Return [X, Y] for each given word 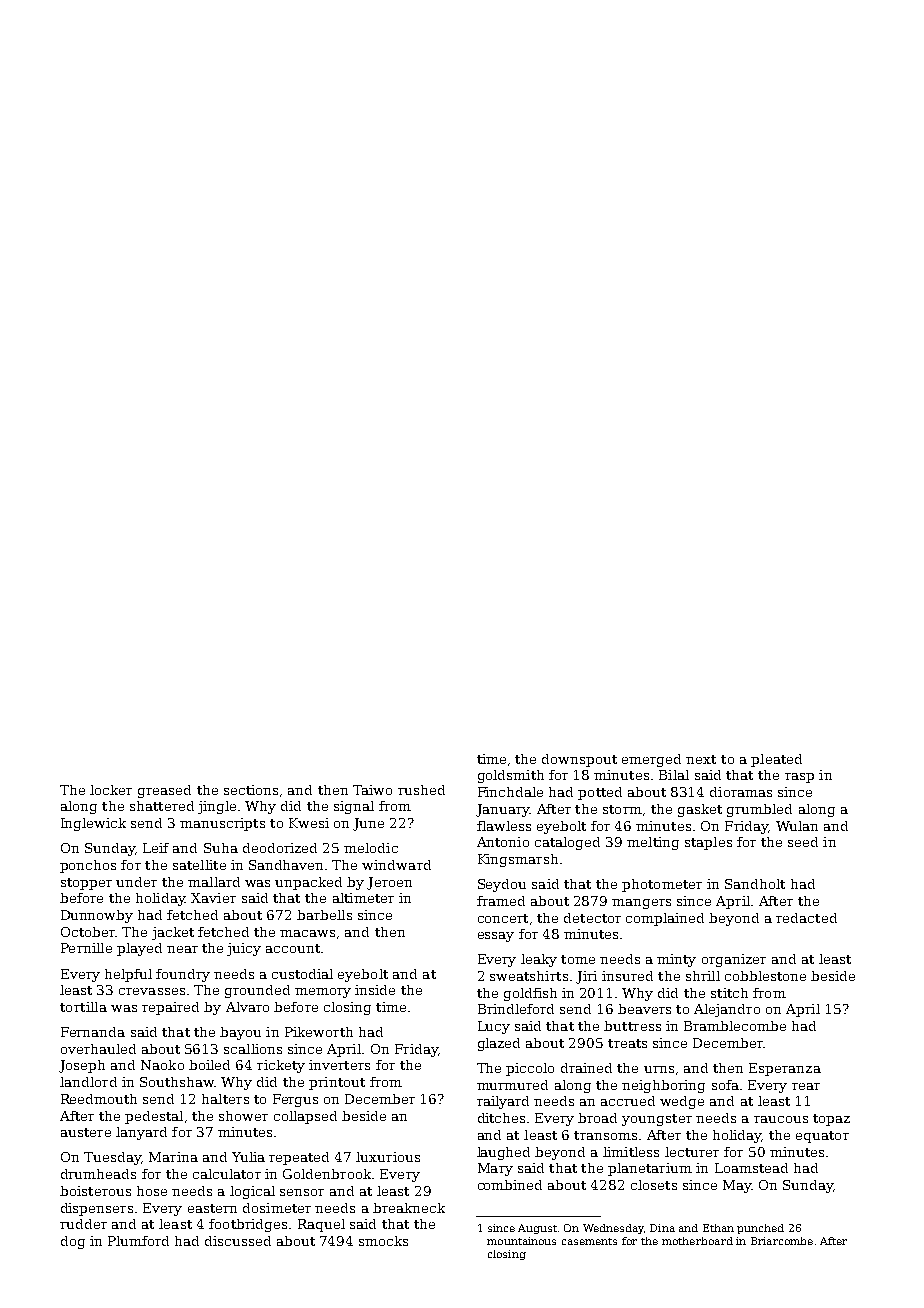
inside [375, 990]
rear [806, 1086]
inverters [339, 1065]
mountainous [521, 1241]
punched [760, 1229]
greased [164, 791]
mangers [641, 904]
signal [354, 807]
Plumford [138, 1241]
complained [665, 919]
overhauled [98, 1049]
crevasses [152, 991]
